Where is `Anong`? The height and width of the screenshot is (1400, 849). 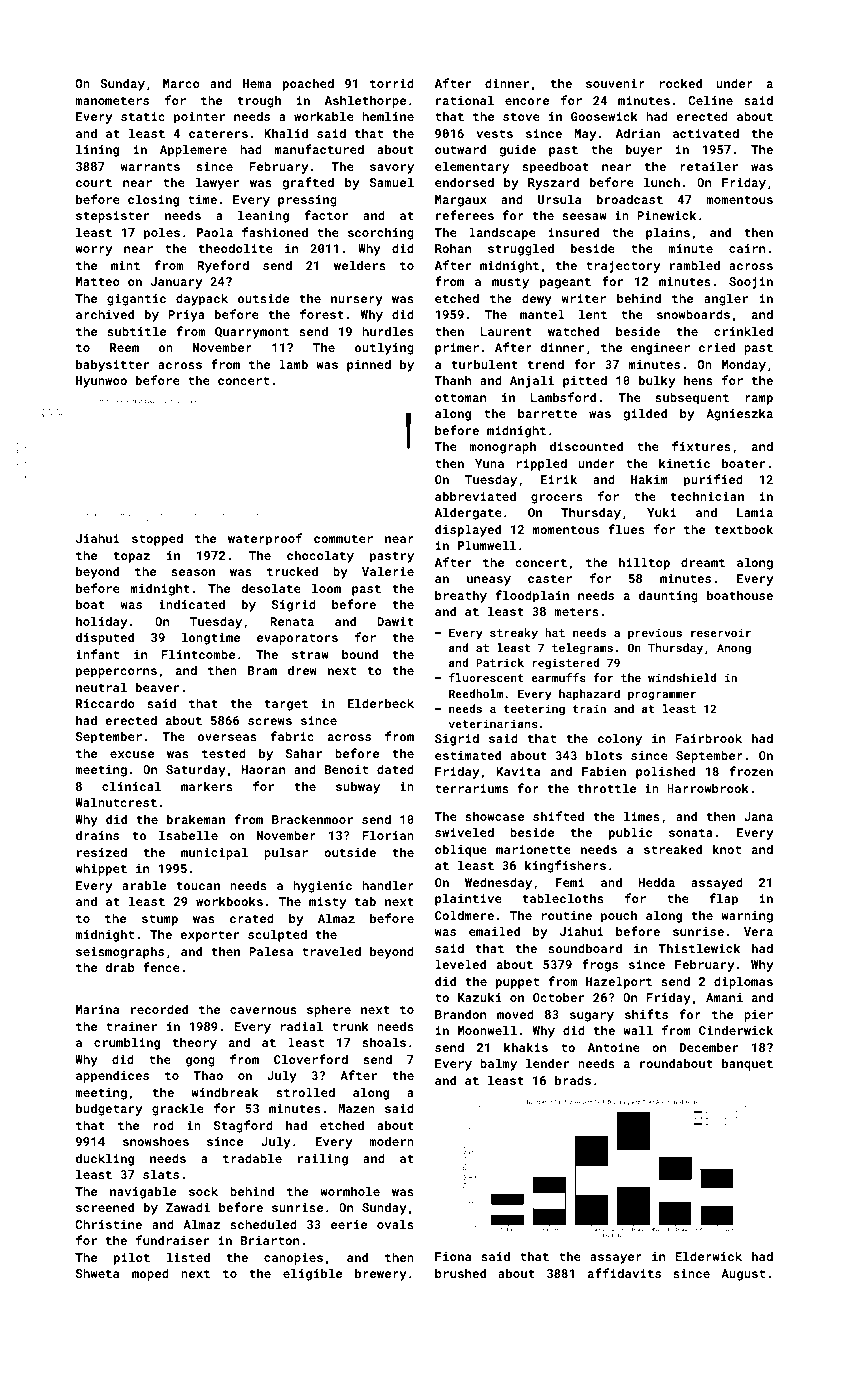
Anong is located at coordinates (734, 649).
